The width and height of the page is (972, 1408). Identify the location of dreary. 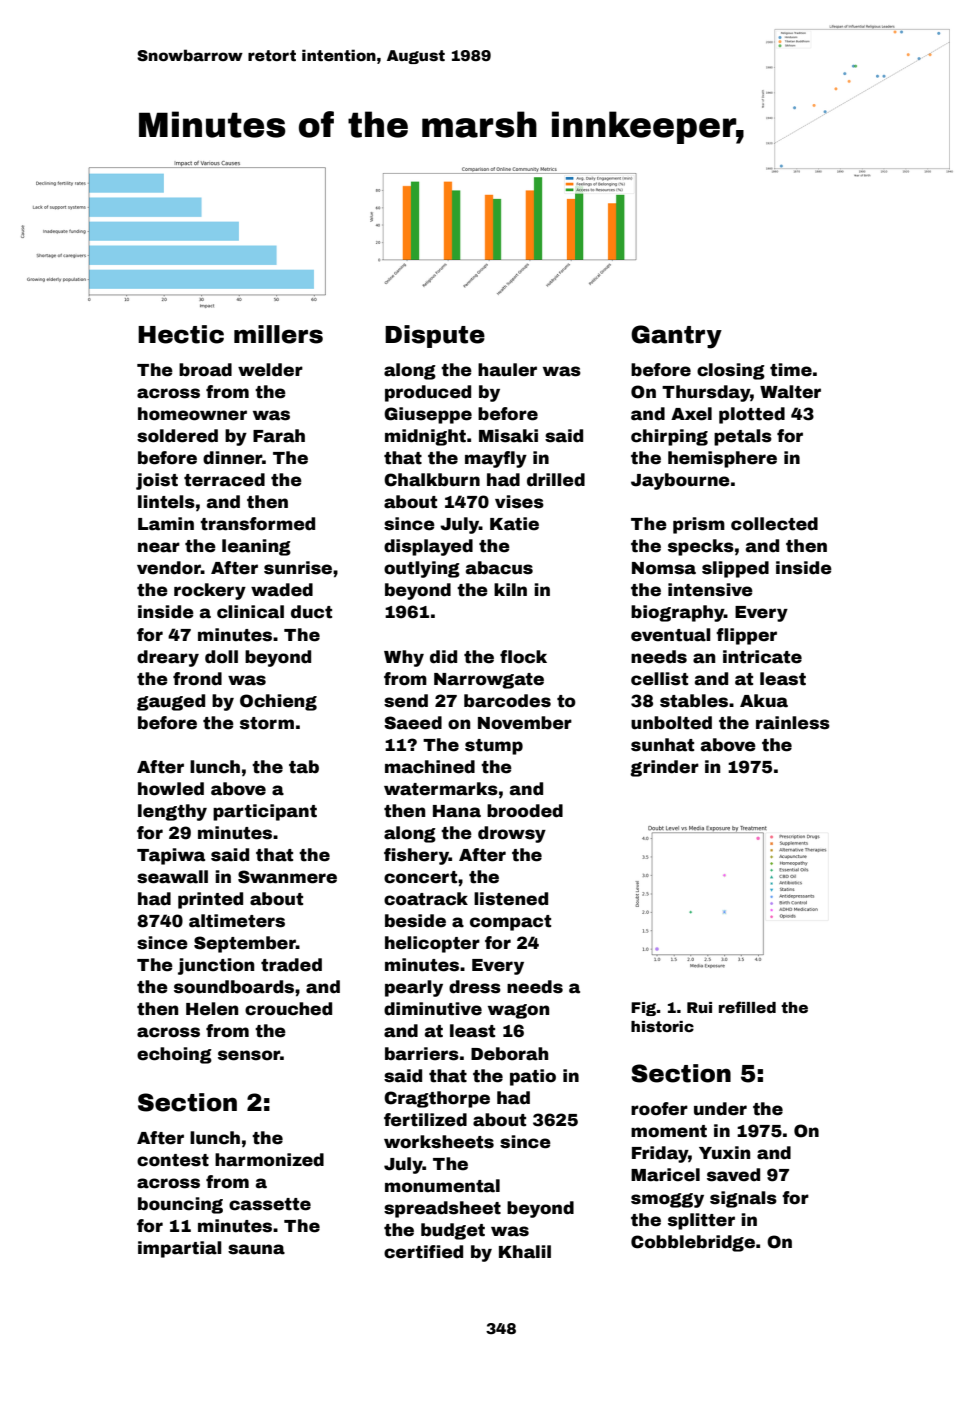
(168, 658).
